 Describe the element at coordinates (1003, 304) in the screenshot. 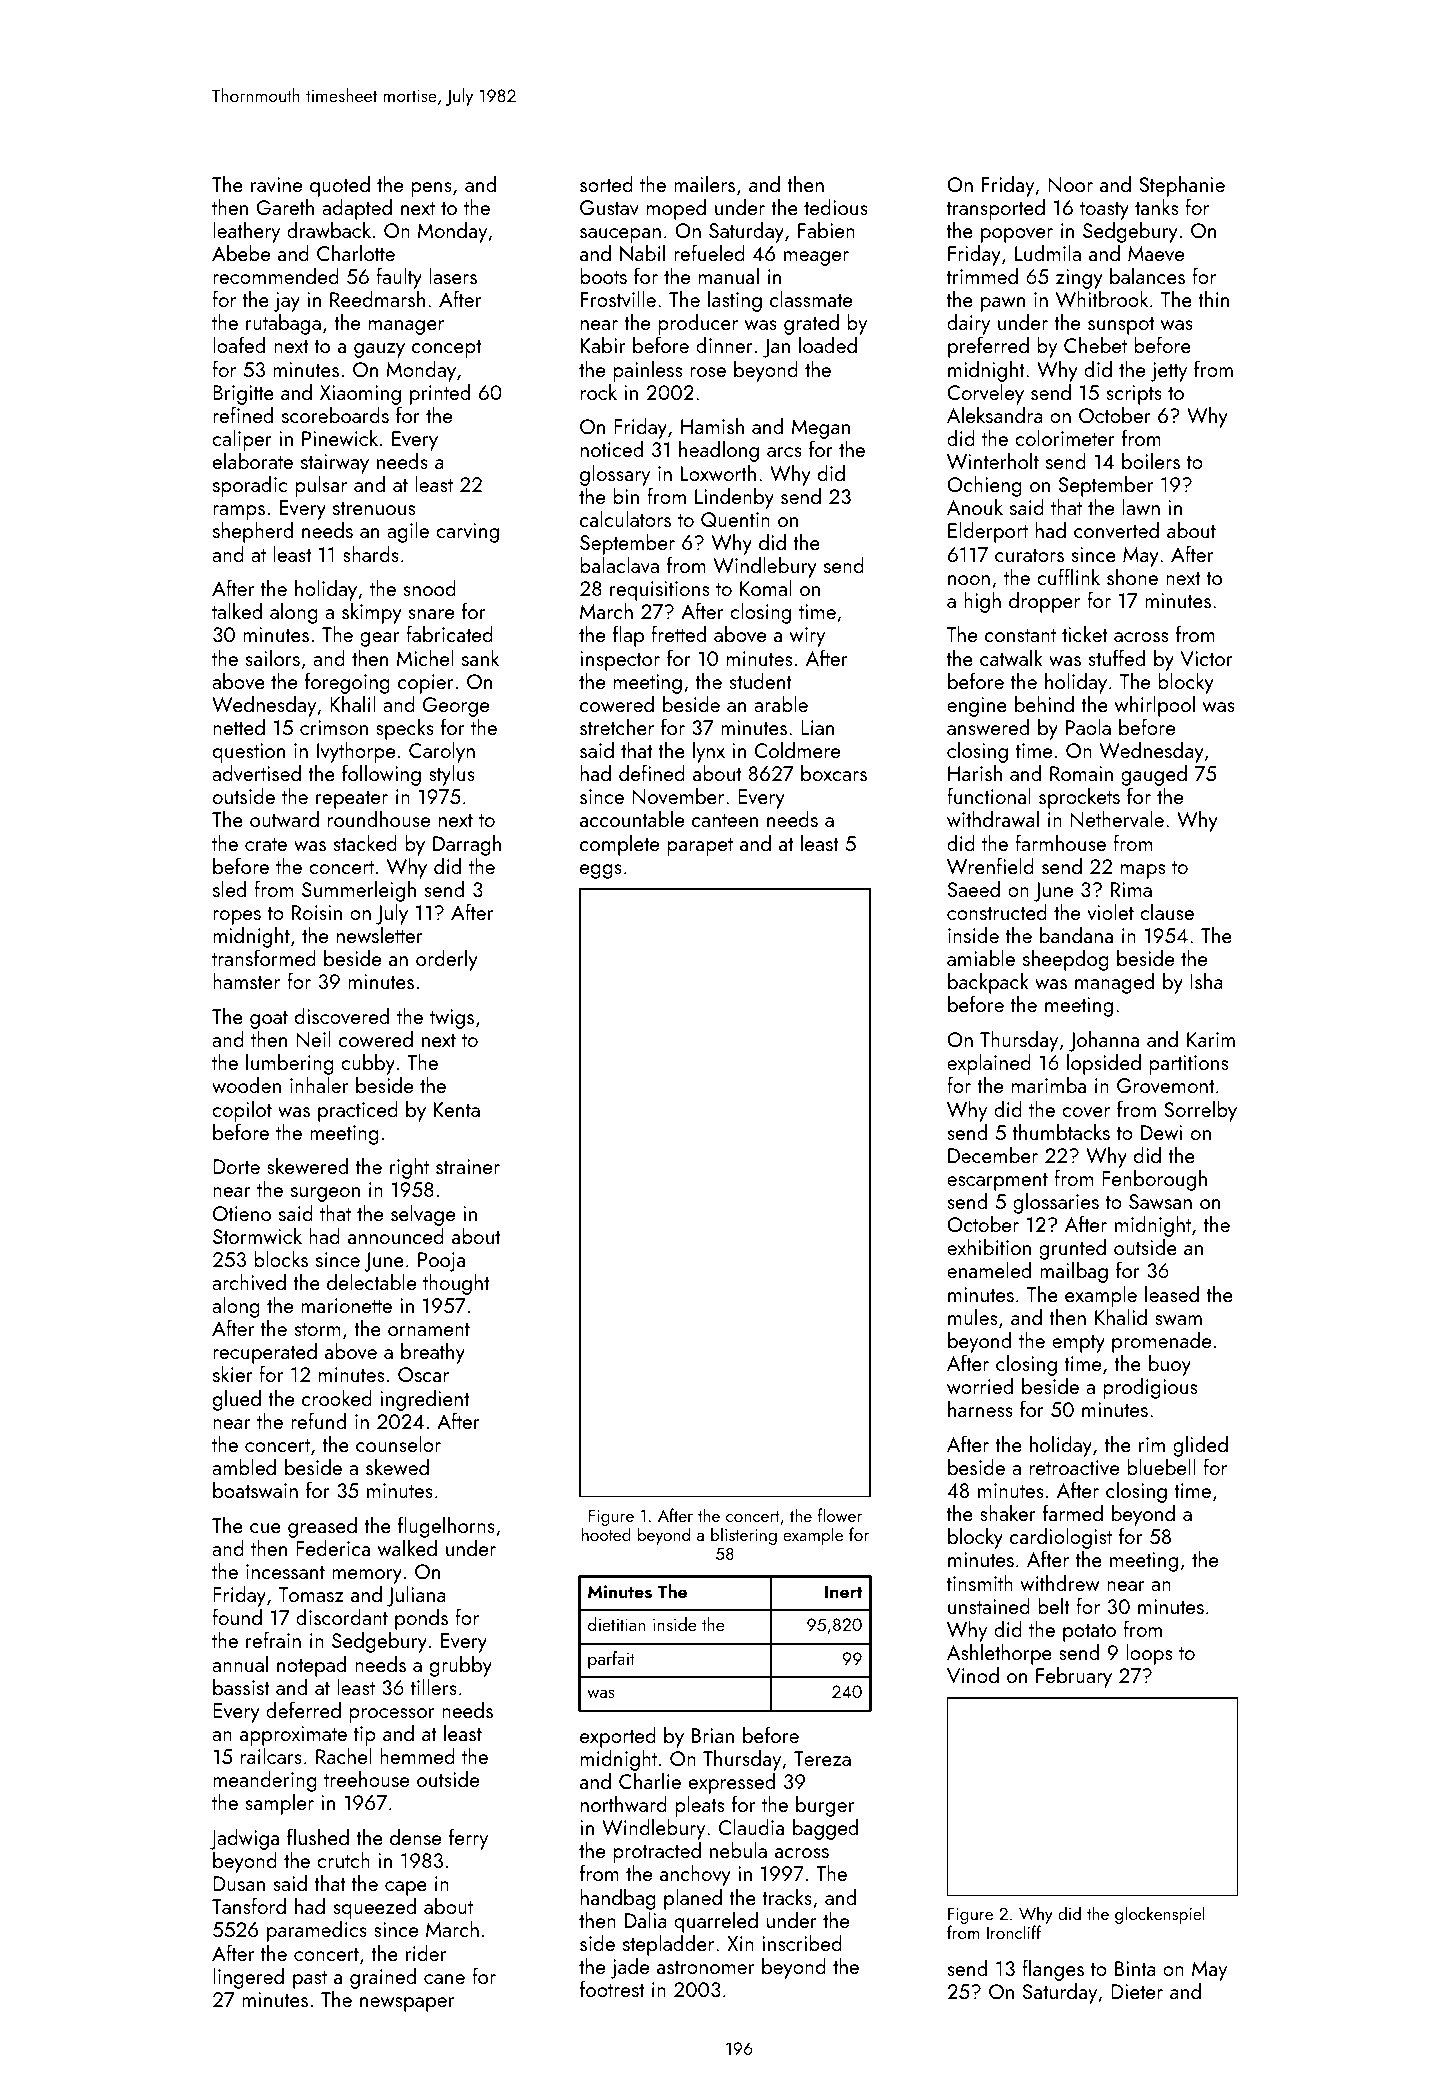

I see `pawn` at that location.
